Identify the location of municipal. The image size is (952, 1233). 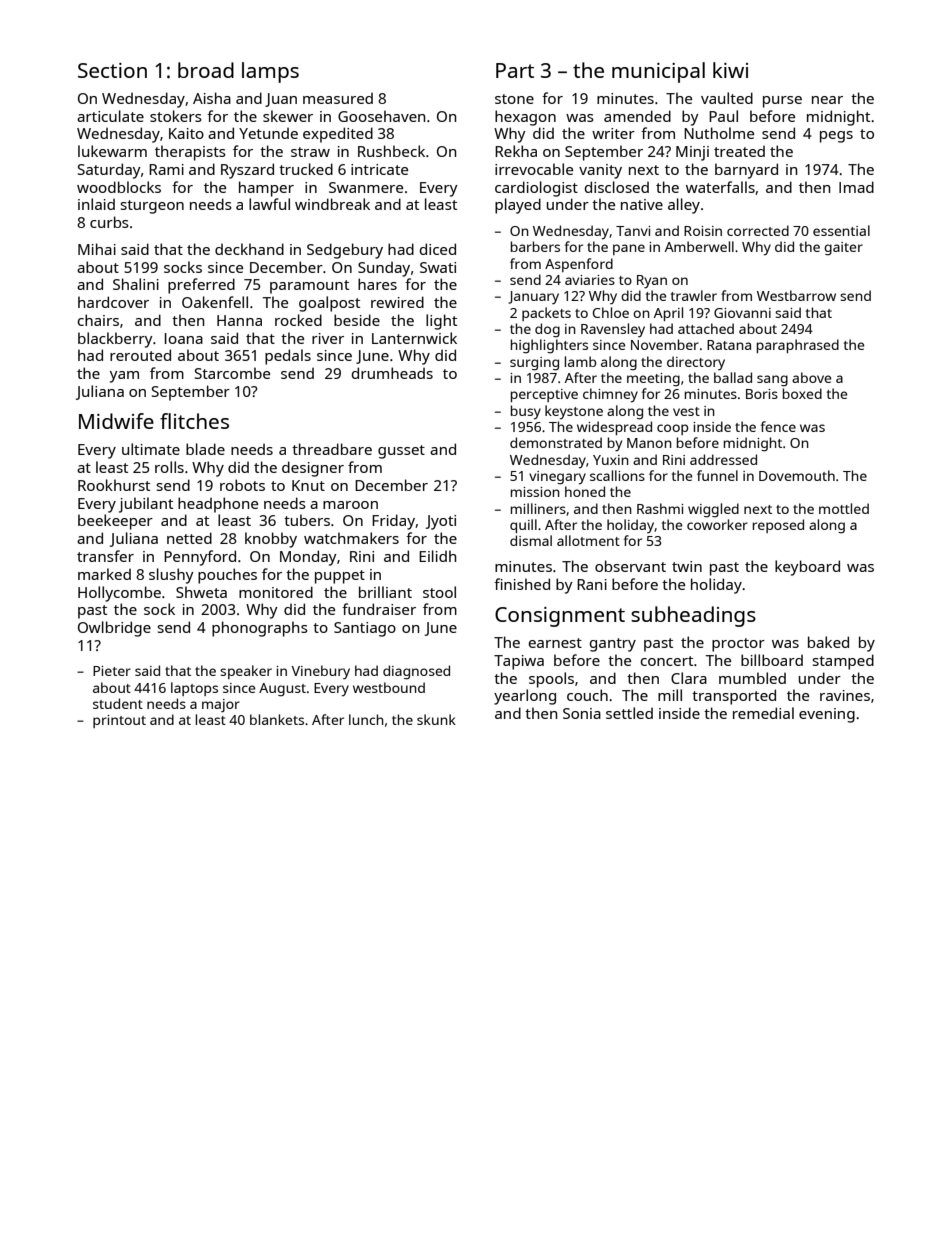
(658, 72).
